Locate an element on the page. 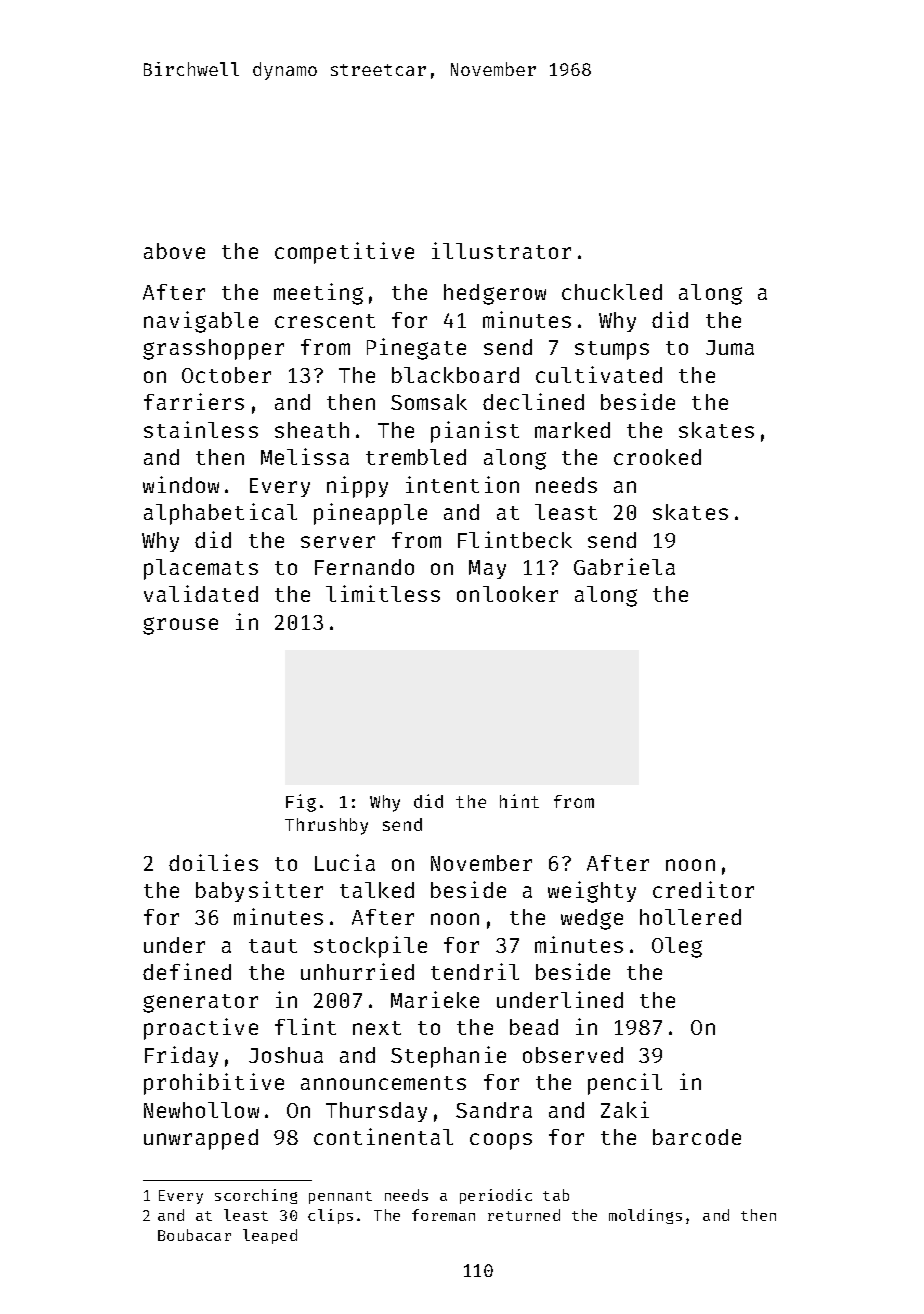 This image has height=1314, width=924. marked is located at coordinates (572, 430).
